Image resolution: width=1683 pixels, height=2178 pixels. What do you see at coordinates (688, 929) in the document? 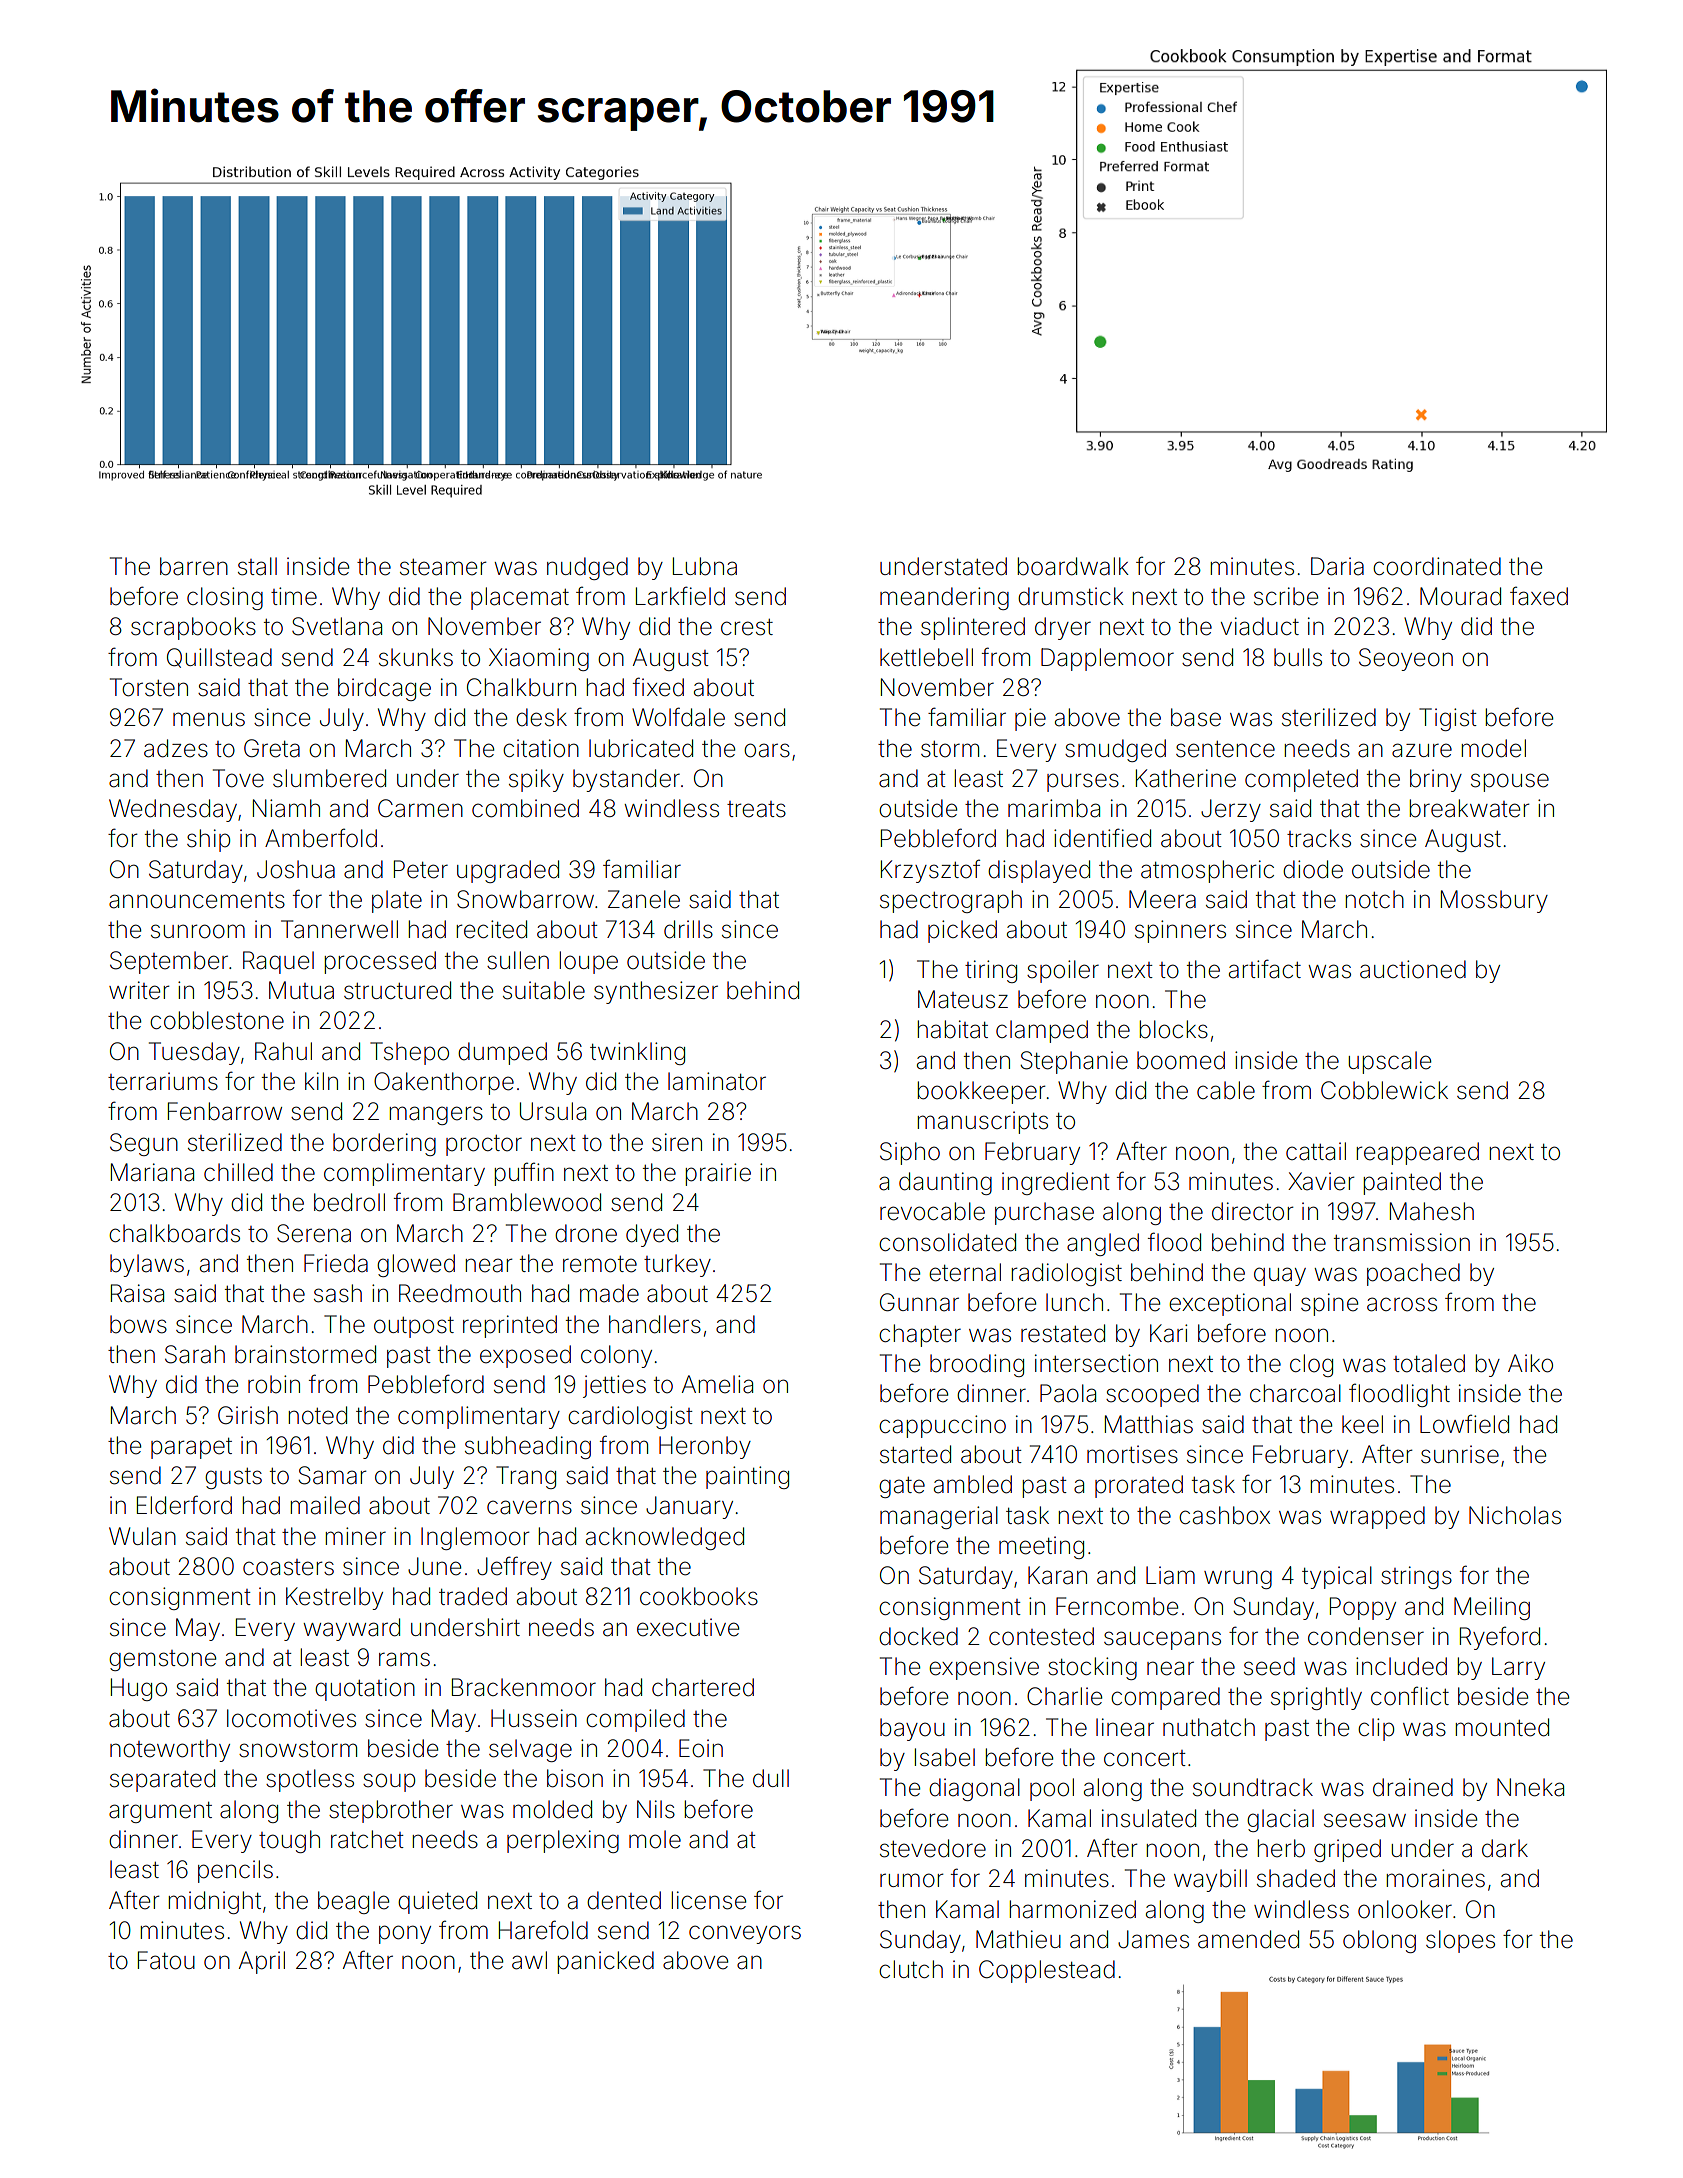
I see `drills` at bounding box center [688, 929].
